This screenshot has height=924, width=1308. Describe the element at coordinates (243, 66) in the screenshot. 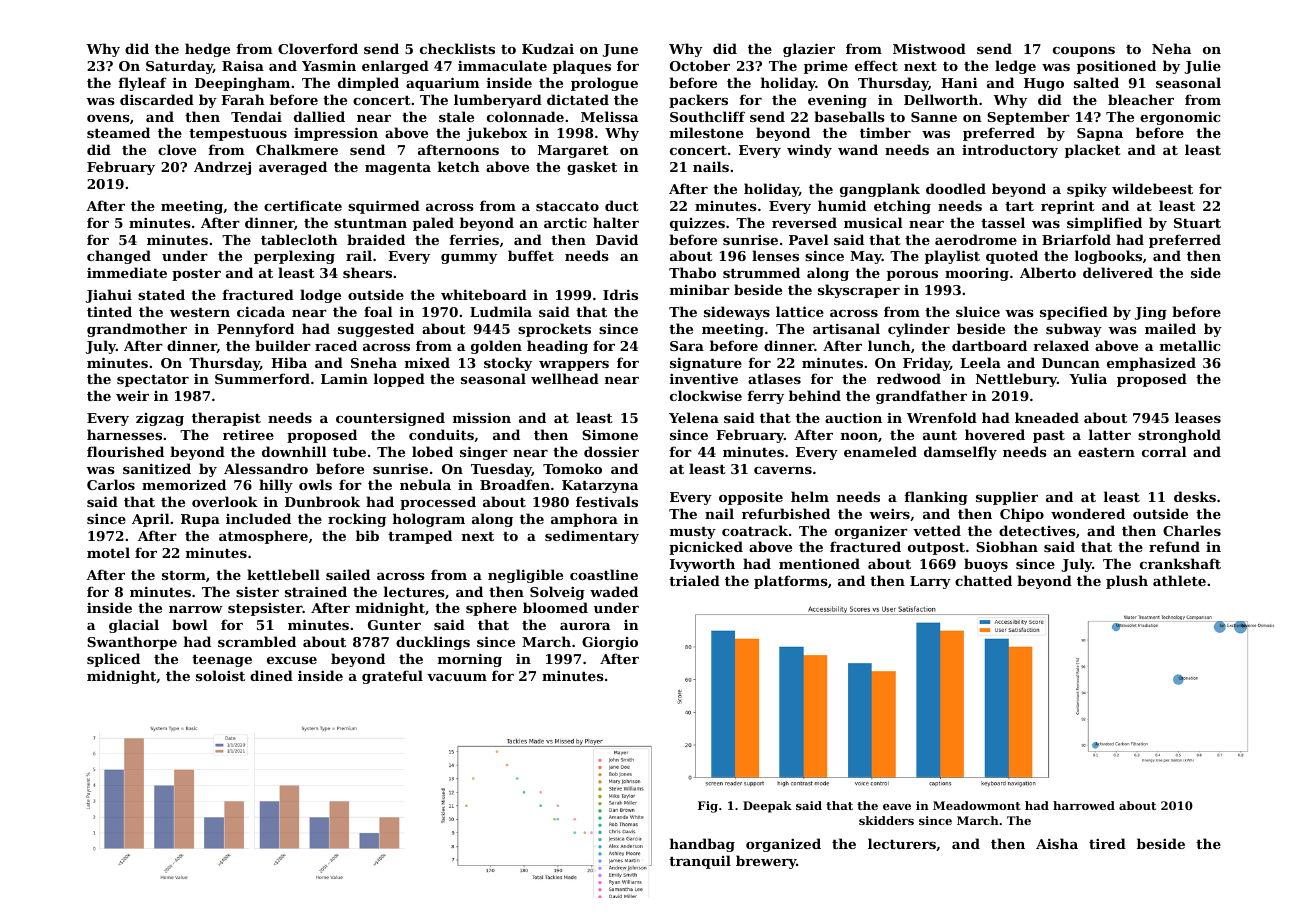

I see `Raisa` at that location.
